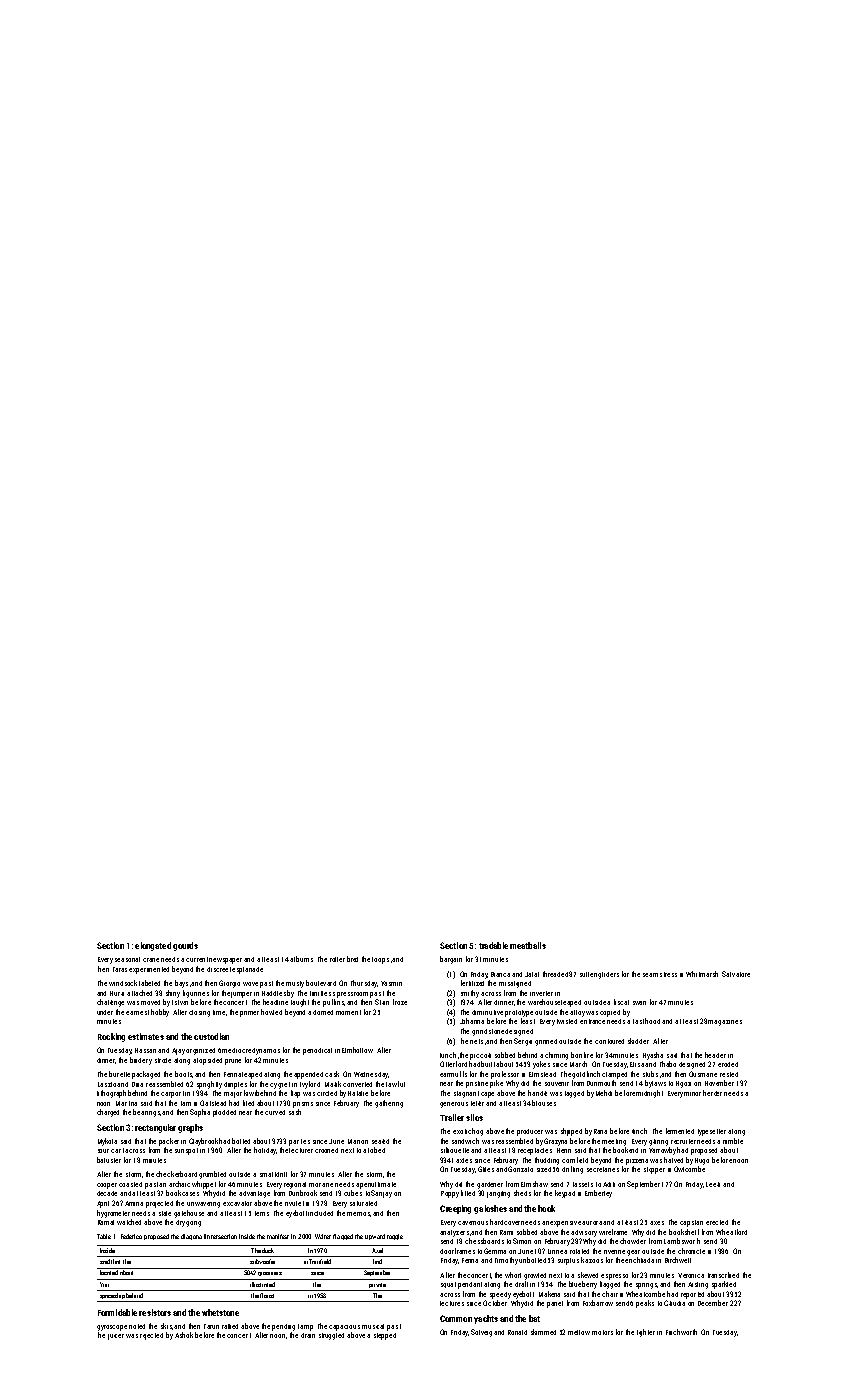 The image size is (849, 1400). I want to click on magazines, so click(725, 1023).
